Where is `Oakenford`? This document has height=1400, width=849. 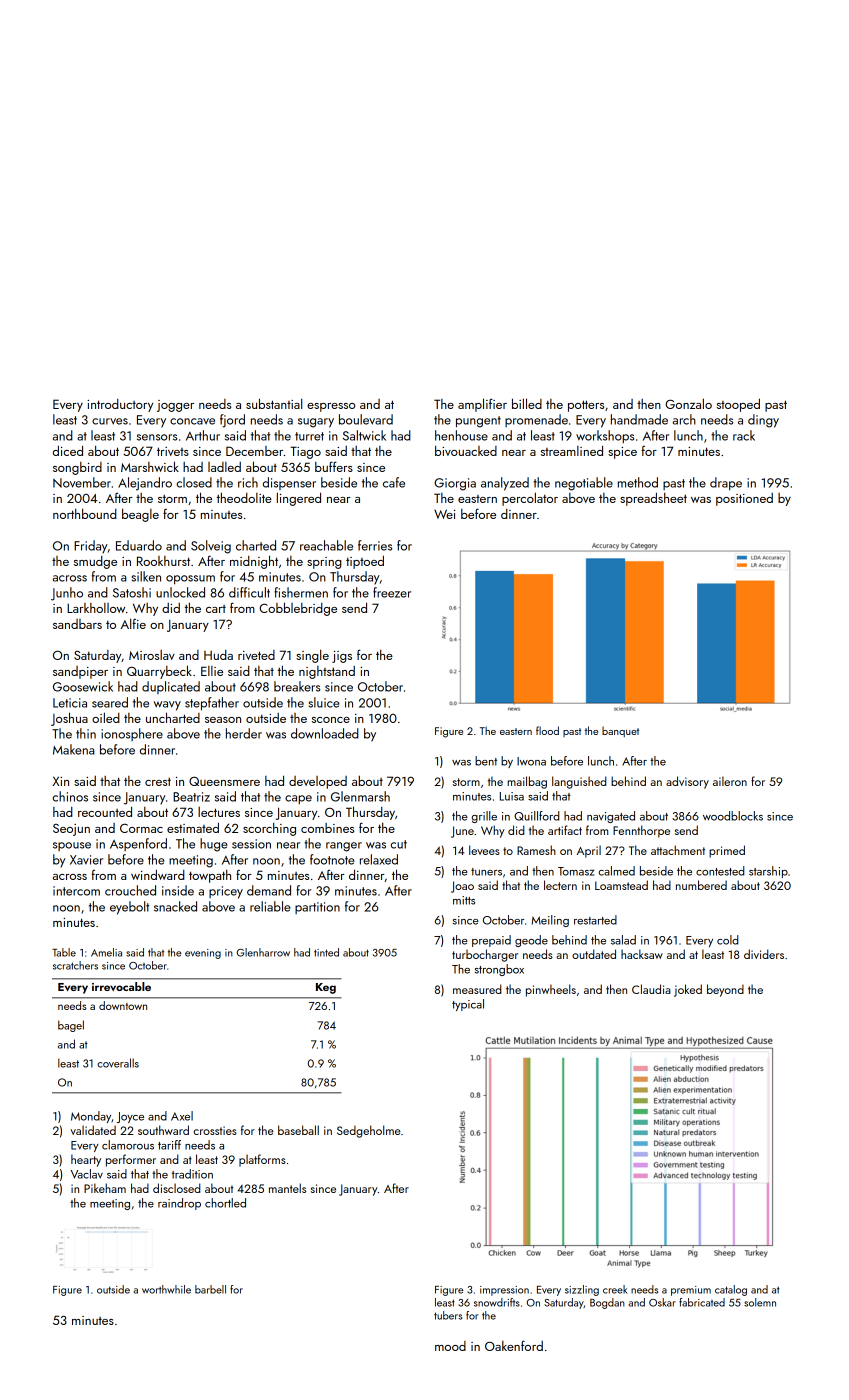
Oakenford is located at coordinates (514, 1345).
